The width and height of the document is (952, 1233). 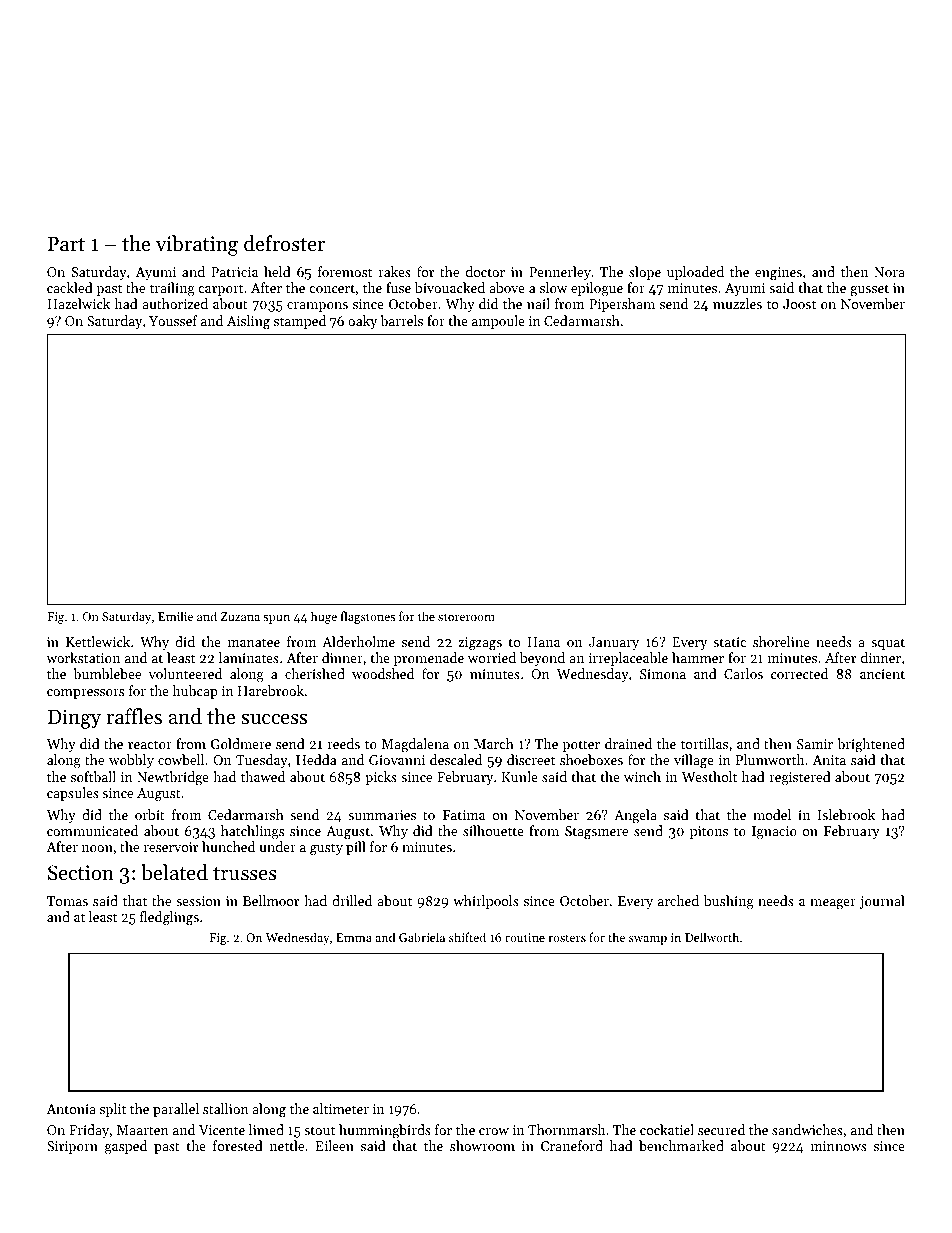 I want to click on Dellworth, so click(x=712, y=937).
